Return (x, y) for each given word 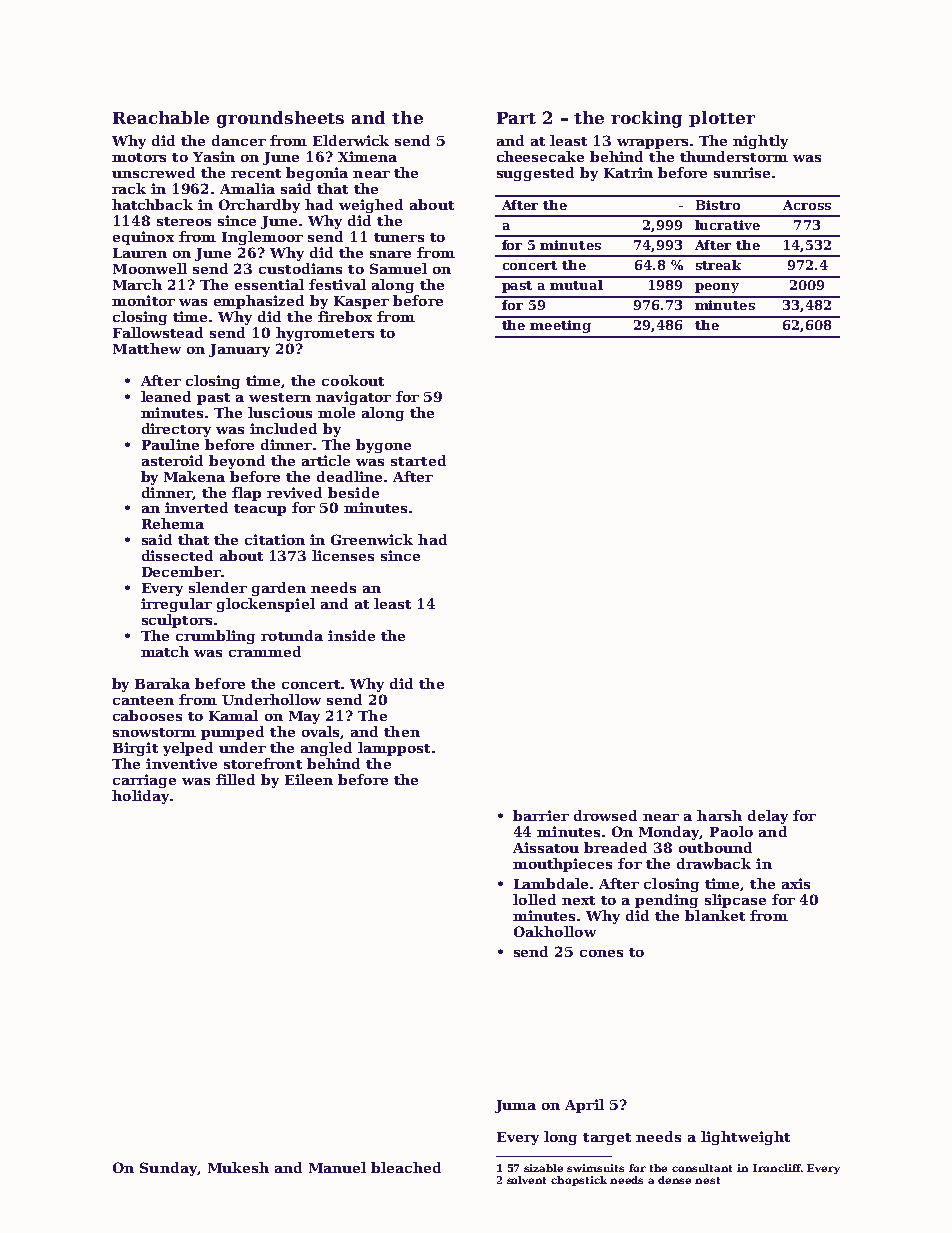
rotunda (292, 635)
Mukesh (238, 1167)
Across (807, 205)
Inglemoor (262, 238)
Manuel (337, 1167)
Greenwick (372, 539)
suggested (535, 174)
